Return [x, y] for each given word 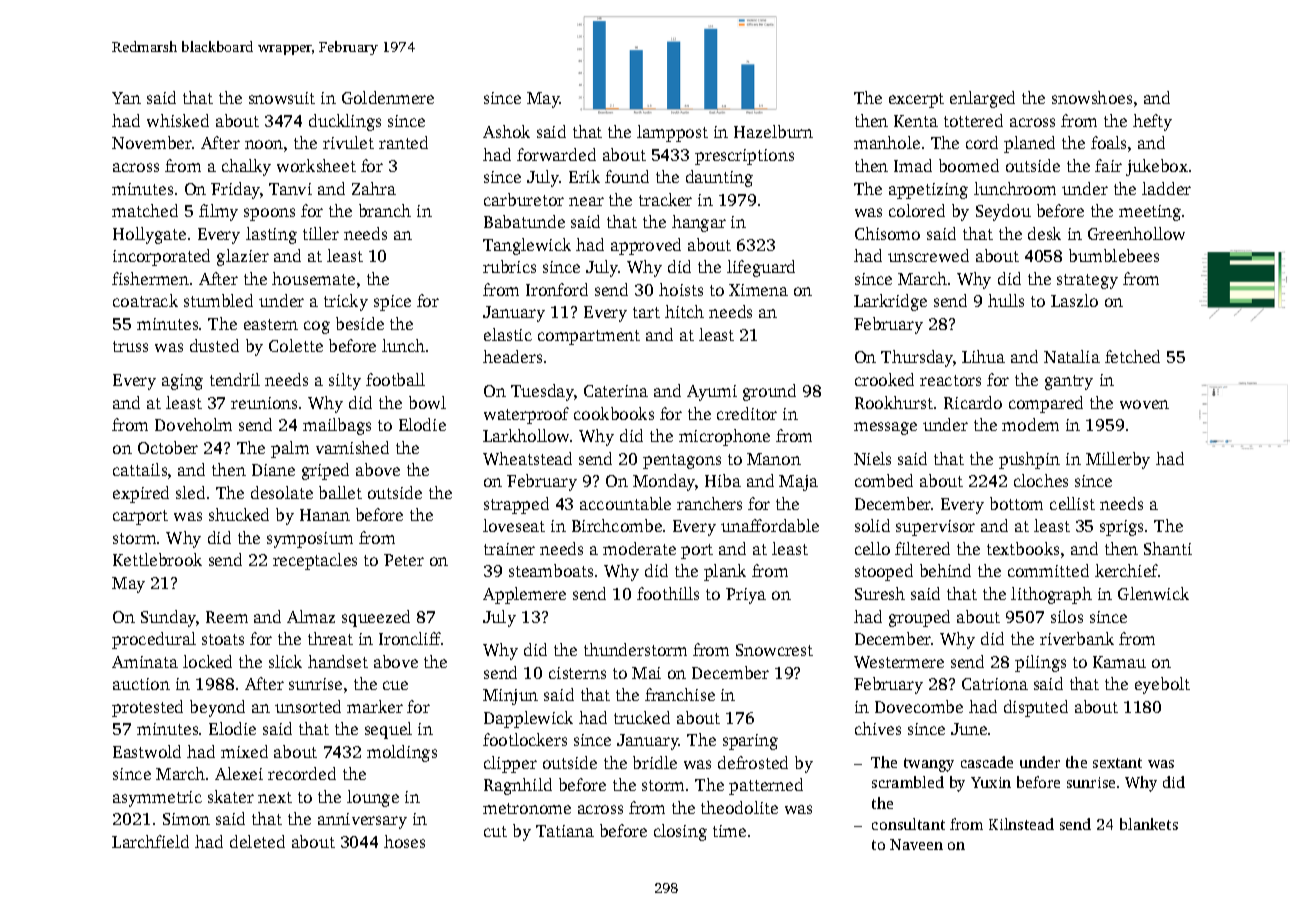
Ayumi [712, 393]
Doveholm [193, 424]
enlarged [982, 99]
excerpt [916, 100]
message [885, 428]
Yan [126, 98]
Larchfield [150, 841]
